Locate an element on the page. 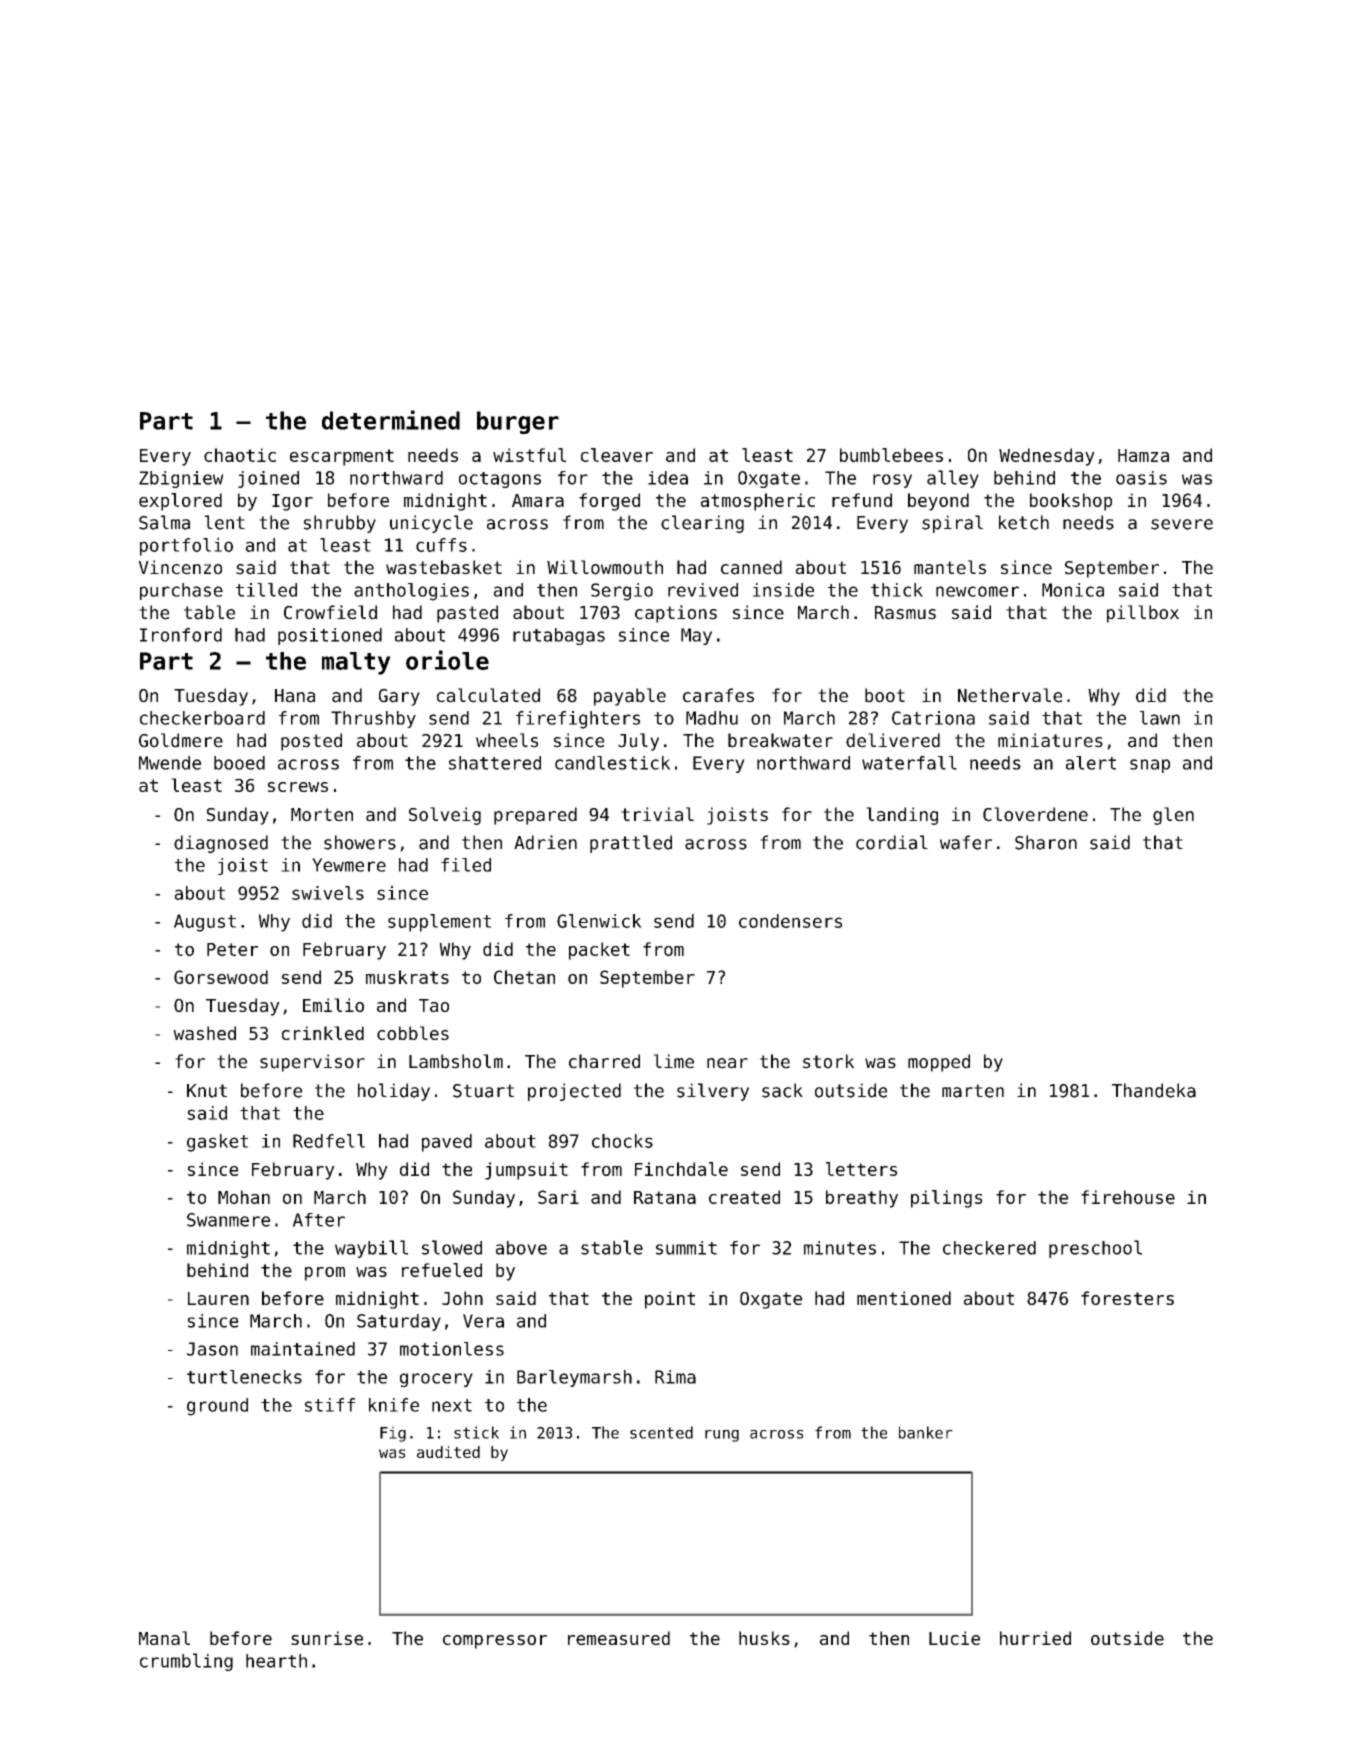 The image size is (1352, 1750). bumblebees is located at coordinates (891, 455).
